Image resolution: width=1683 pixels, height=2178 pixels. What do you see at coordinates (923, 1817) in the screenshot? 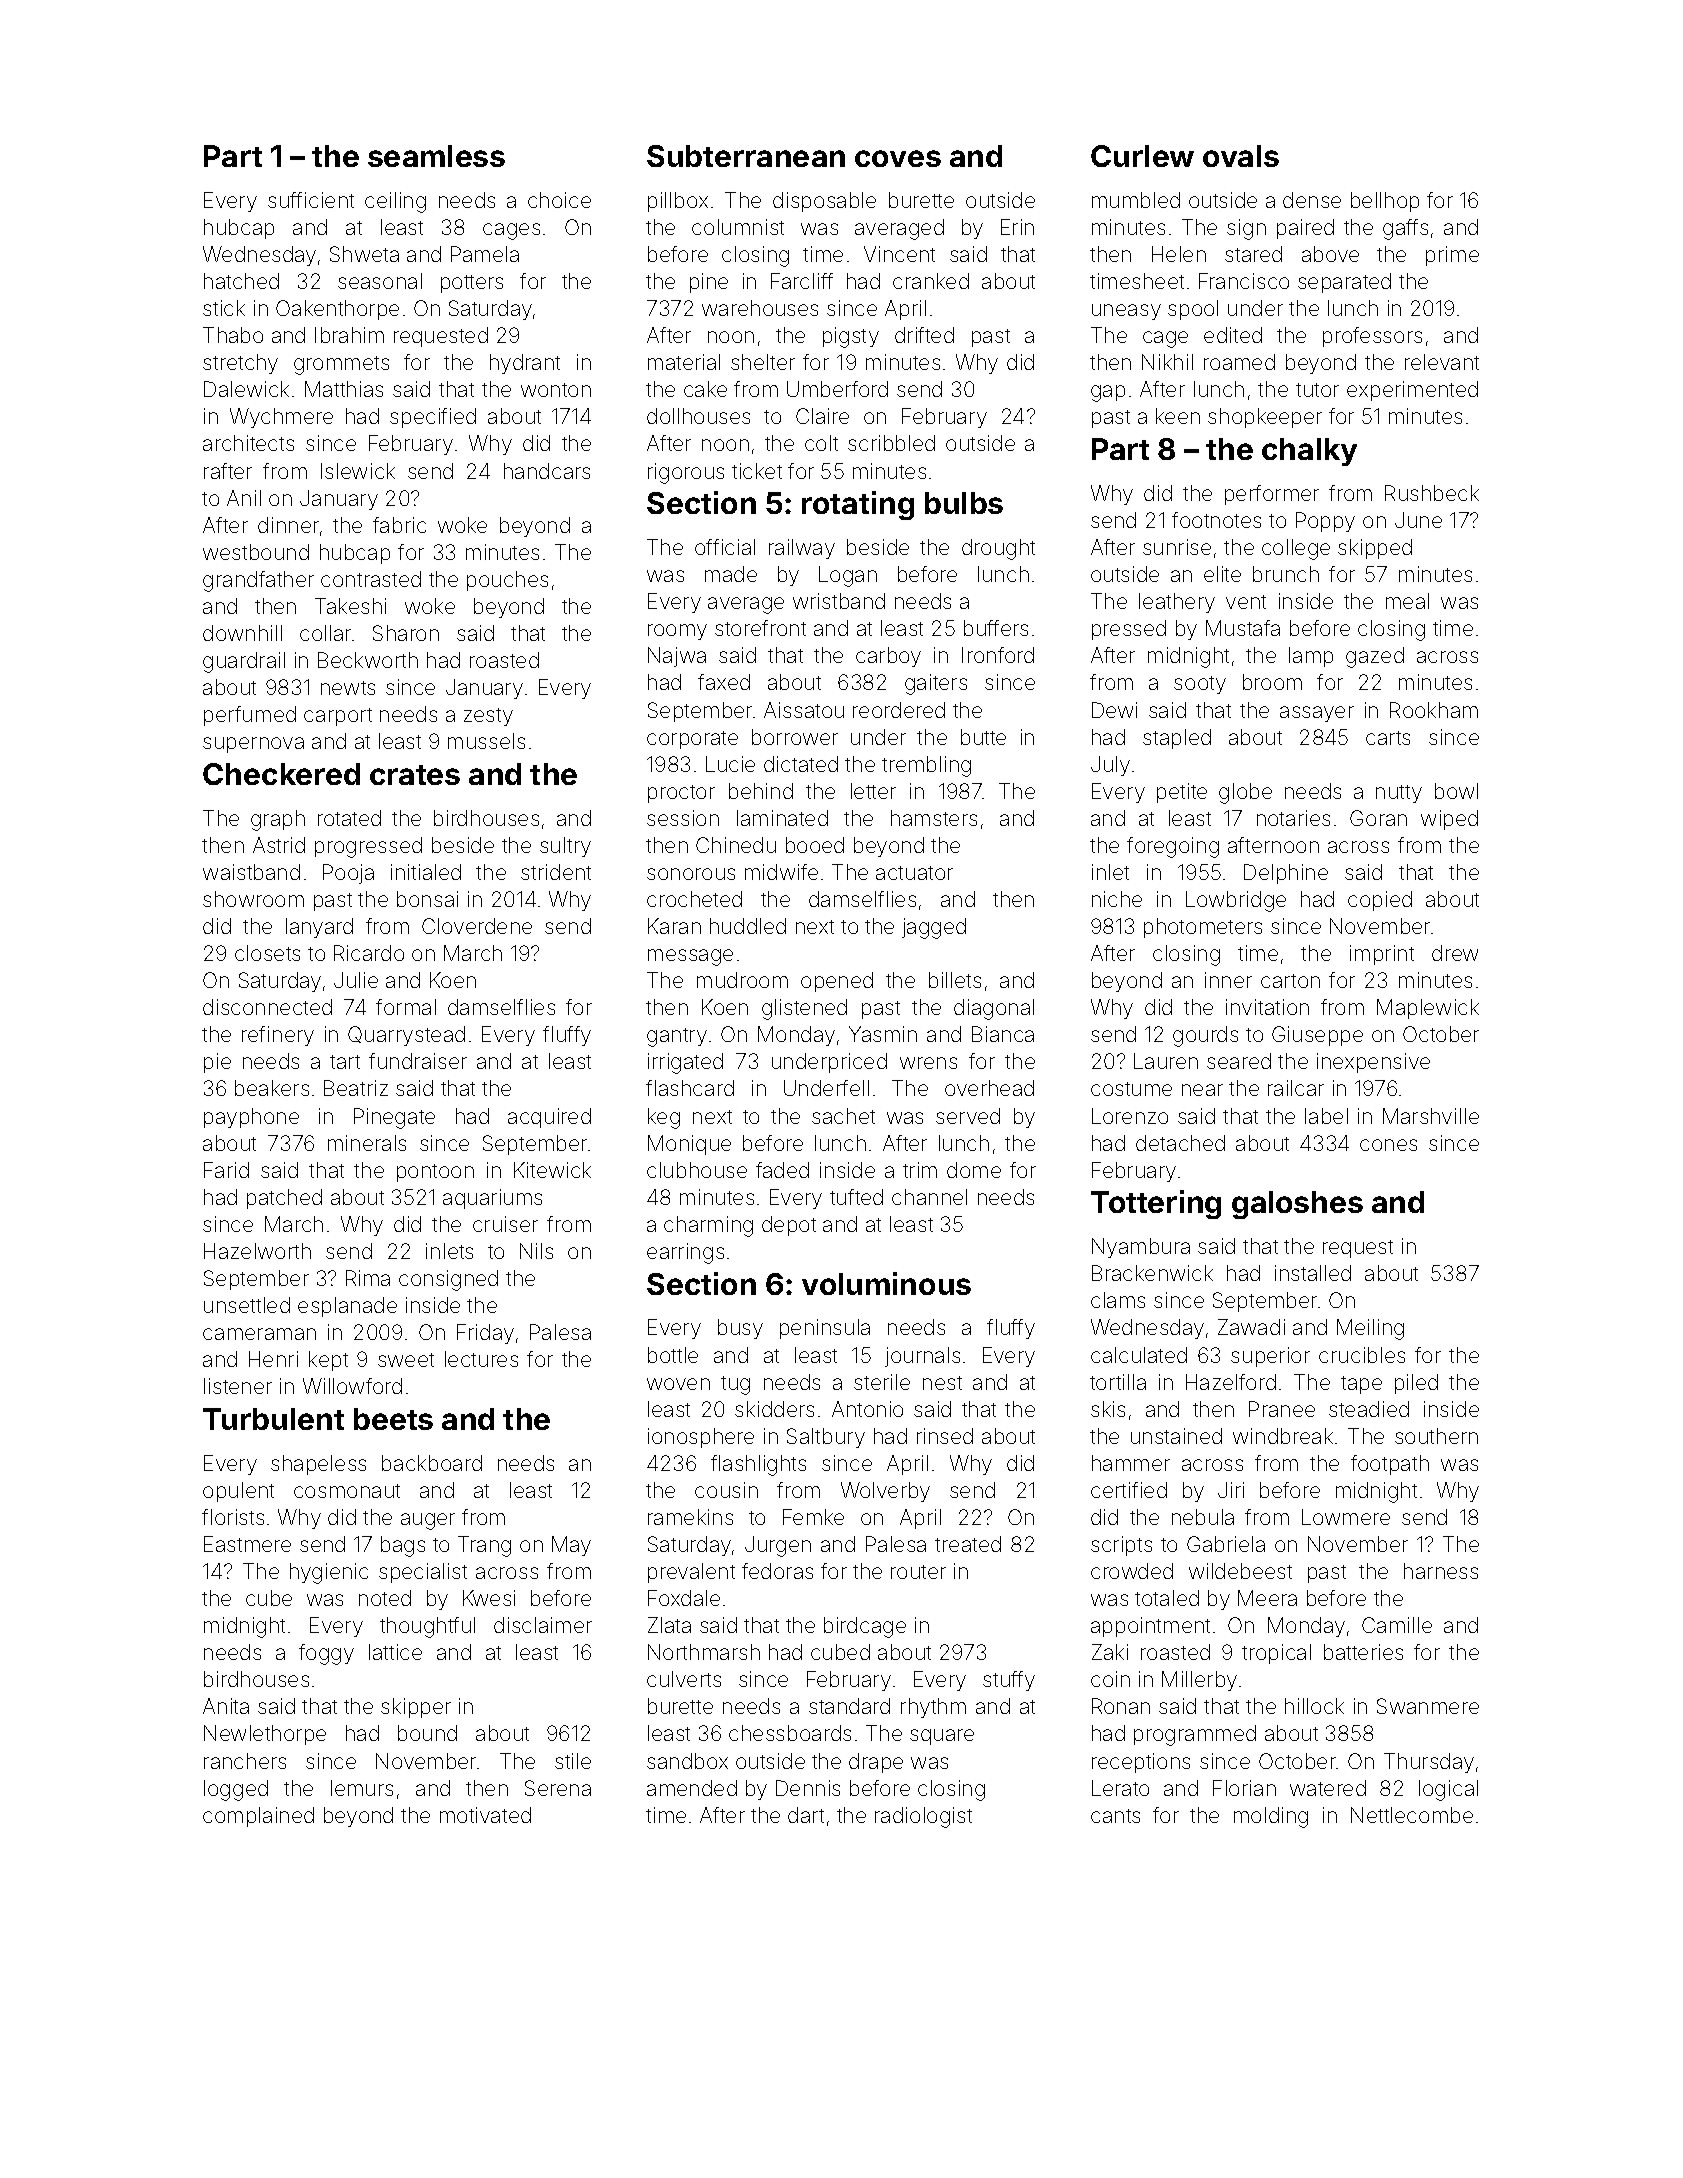
I see `radiologist` at bounding box center [923, 1817].
